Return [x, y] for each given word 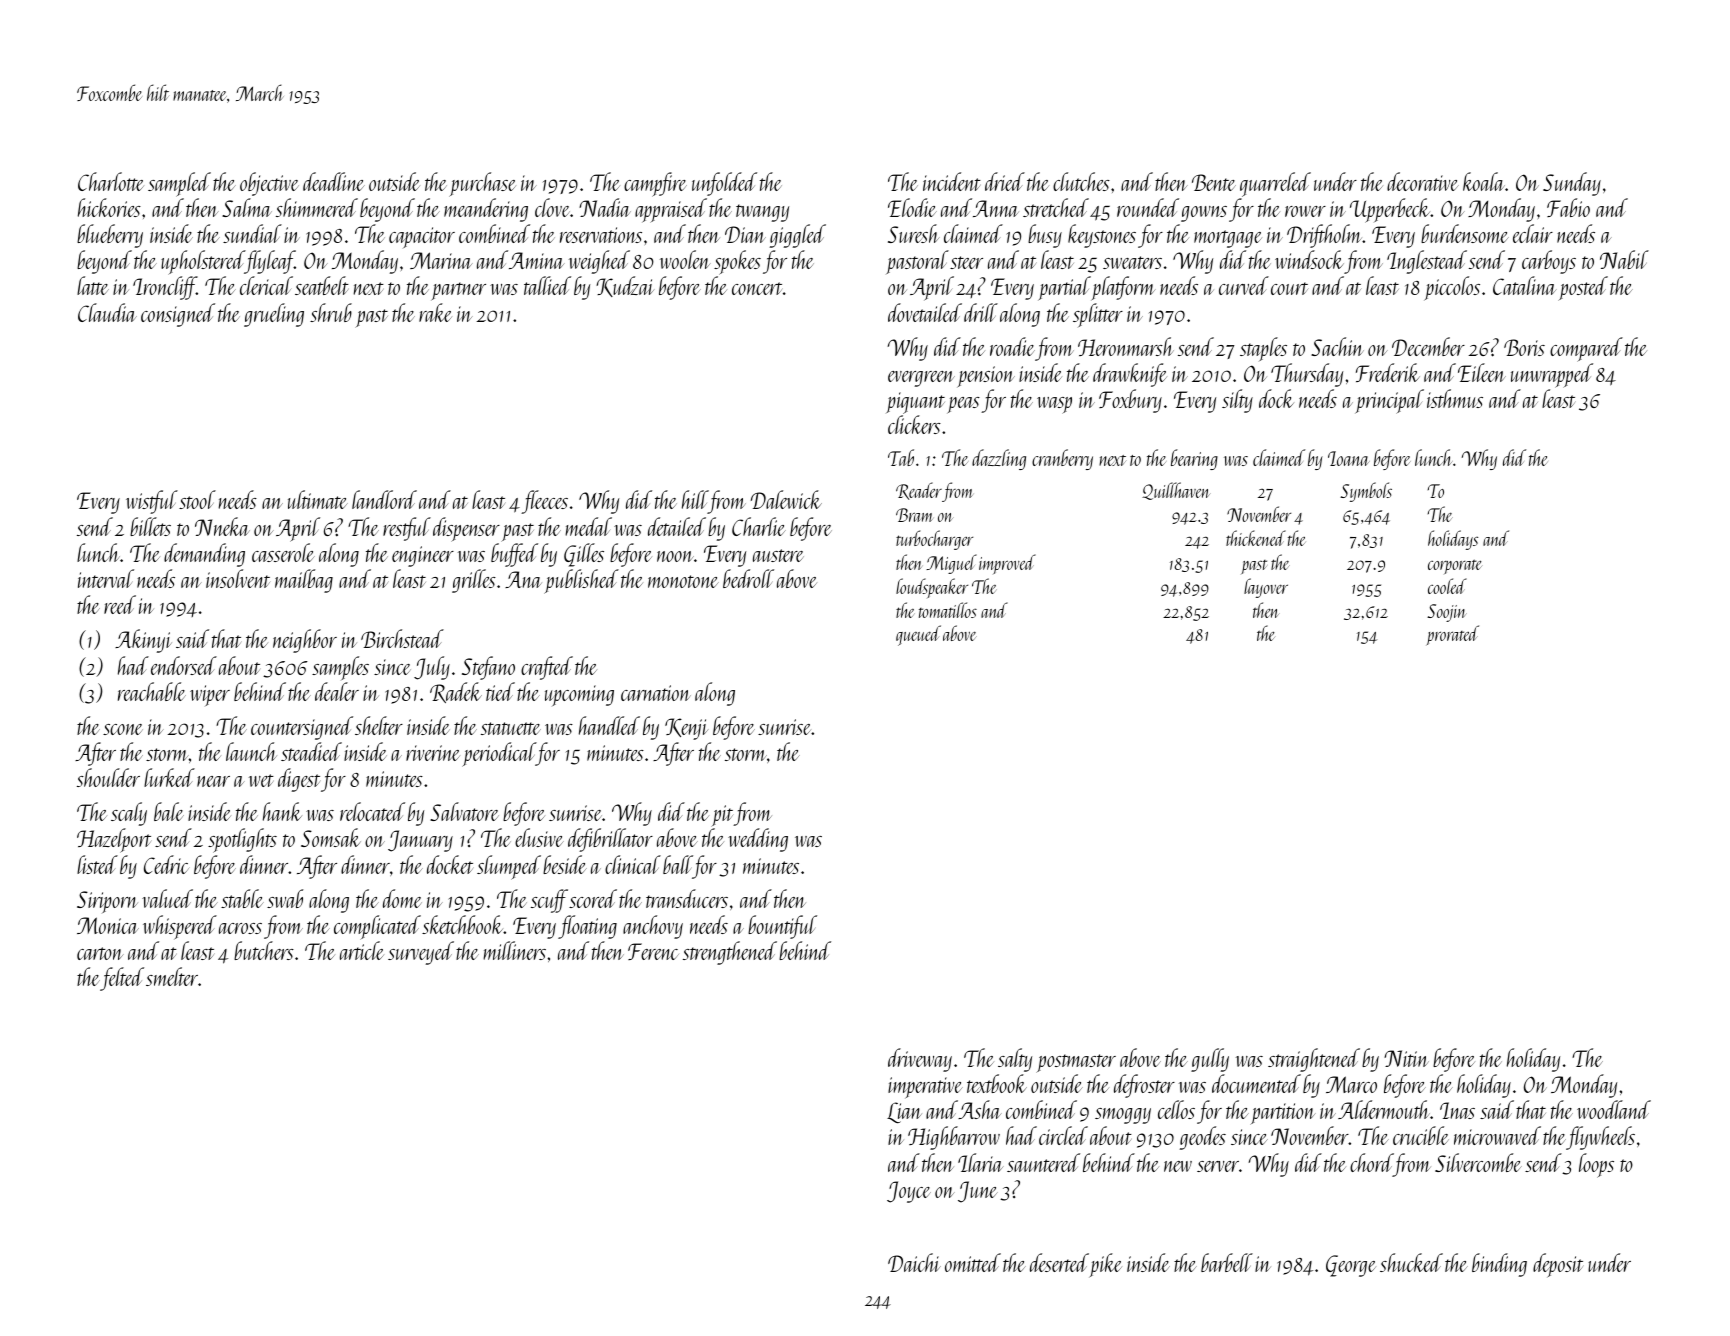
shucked [1411, 1262]
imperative [925, 1088]
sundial [252, 233]
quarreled [1275, 184]
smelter [172, 976]
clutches [1081, 181]
